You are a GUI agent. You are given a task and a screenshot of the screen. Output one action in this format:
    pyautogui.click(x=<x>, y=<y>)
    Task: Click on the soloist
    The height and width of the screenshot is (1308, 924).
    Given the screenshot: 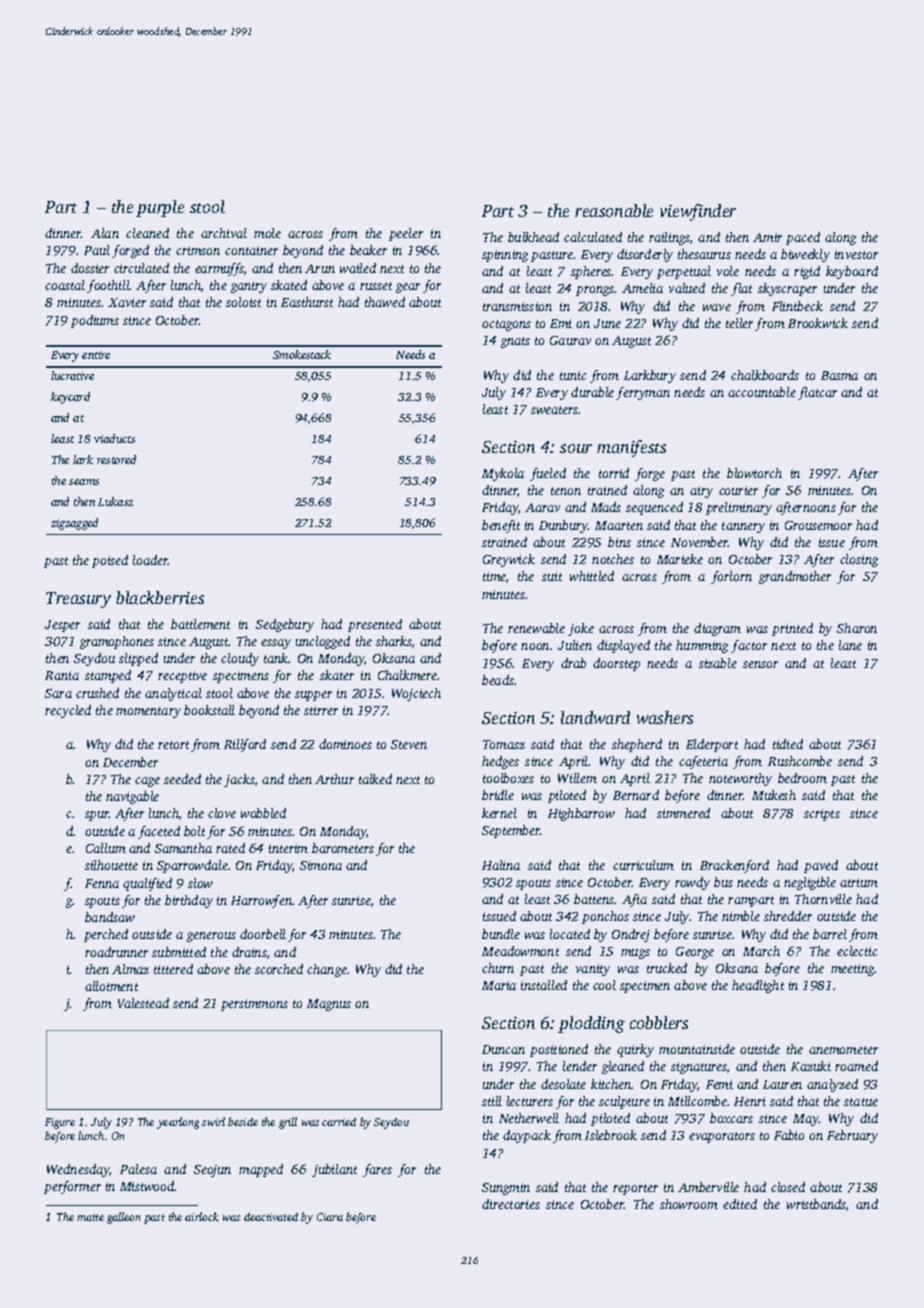 What is the action you would take?
    pyautogui.click(x=243, y=302)
